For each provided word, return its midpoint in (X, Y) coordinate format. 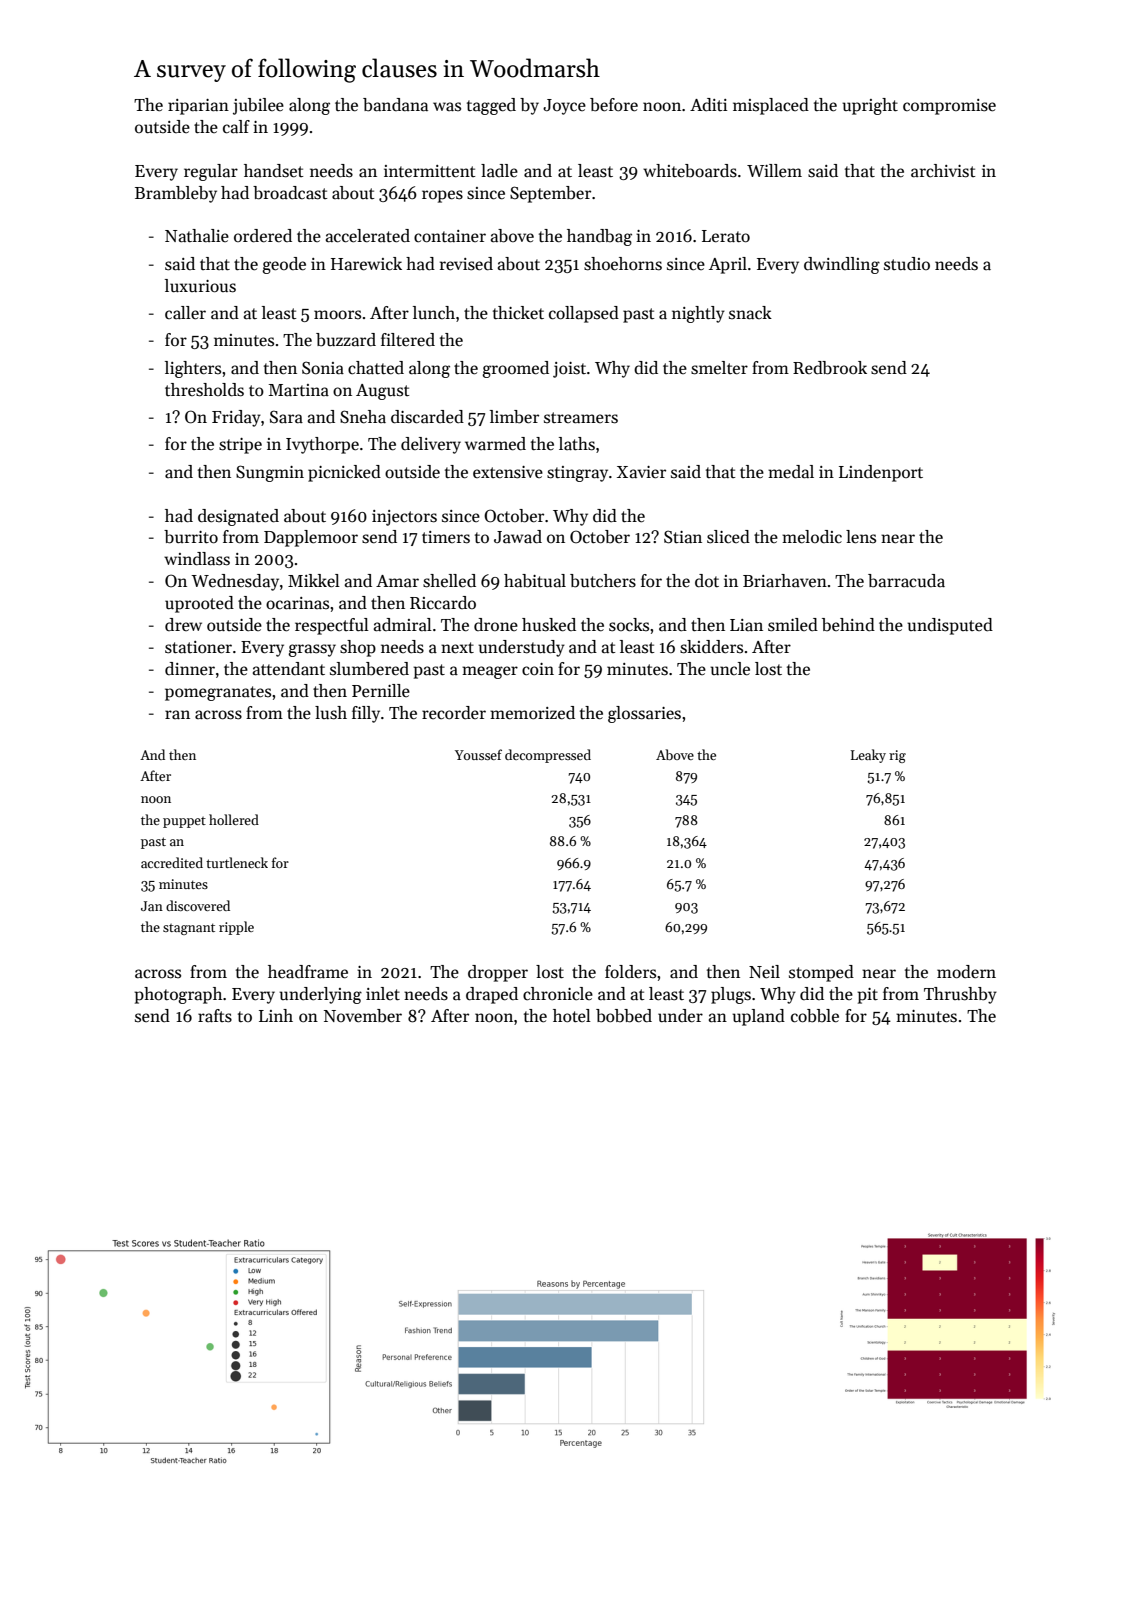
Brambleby (176, 194)
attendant (289, 669)
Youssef (478, 754)
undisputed (950, 626)
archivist (943, 171)
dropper (498, 973)
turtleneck (237, 862)
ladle (499, 171)
